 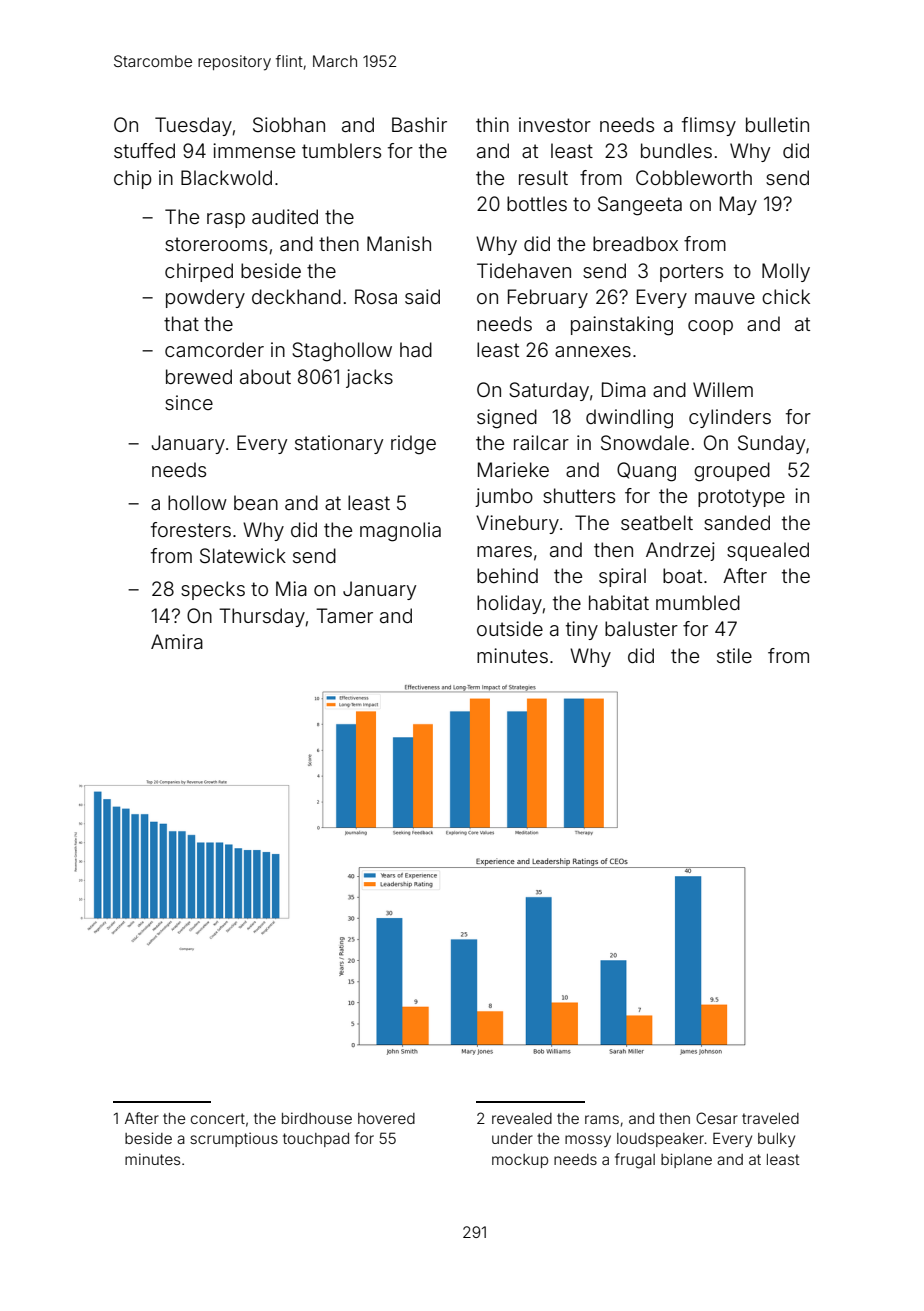 I want to click on Amira, so click(x=177, y=641).
